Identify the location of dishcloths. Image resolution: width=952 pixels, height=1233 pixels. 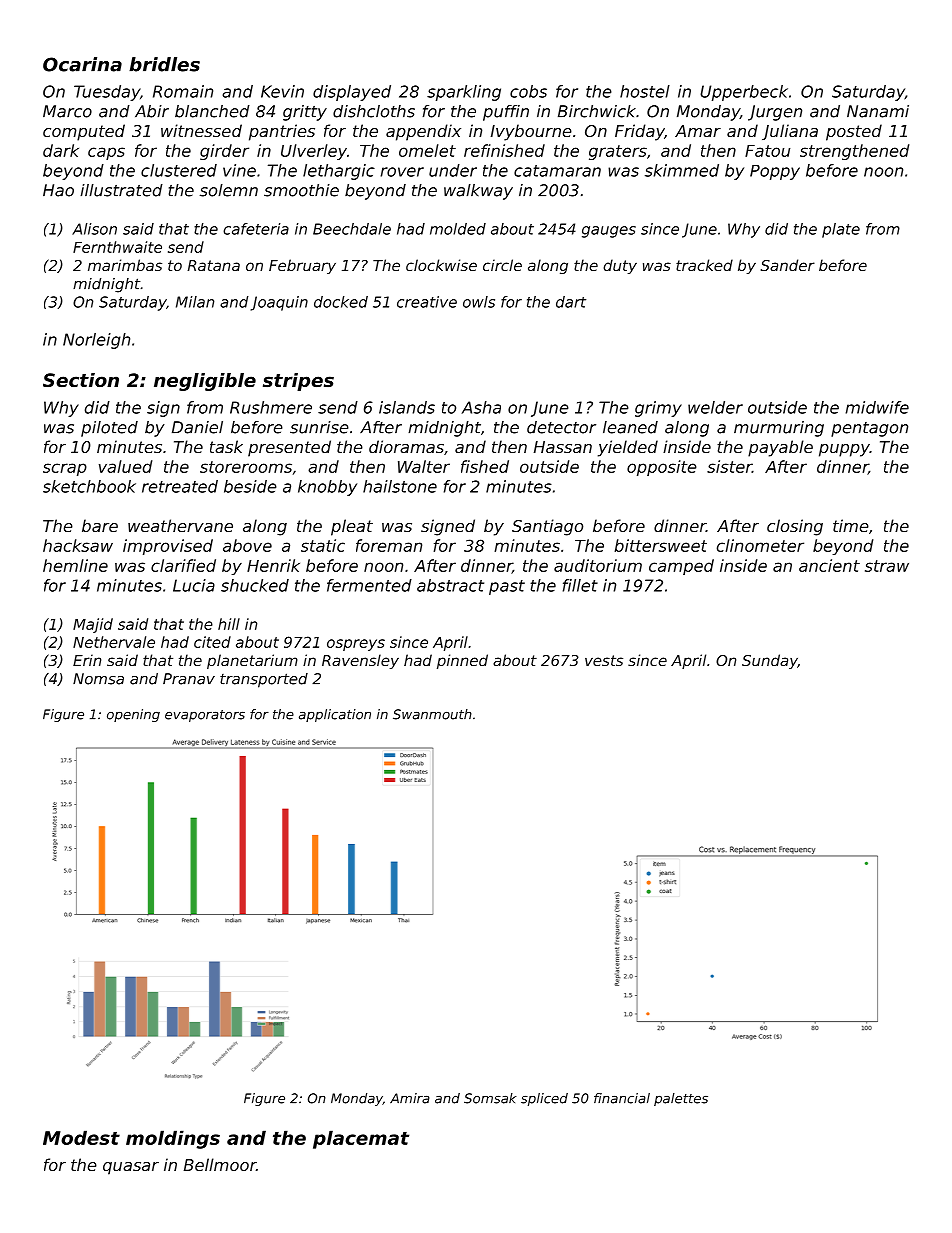
(374, 111).
